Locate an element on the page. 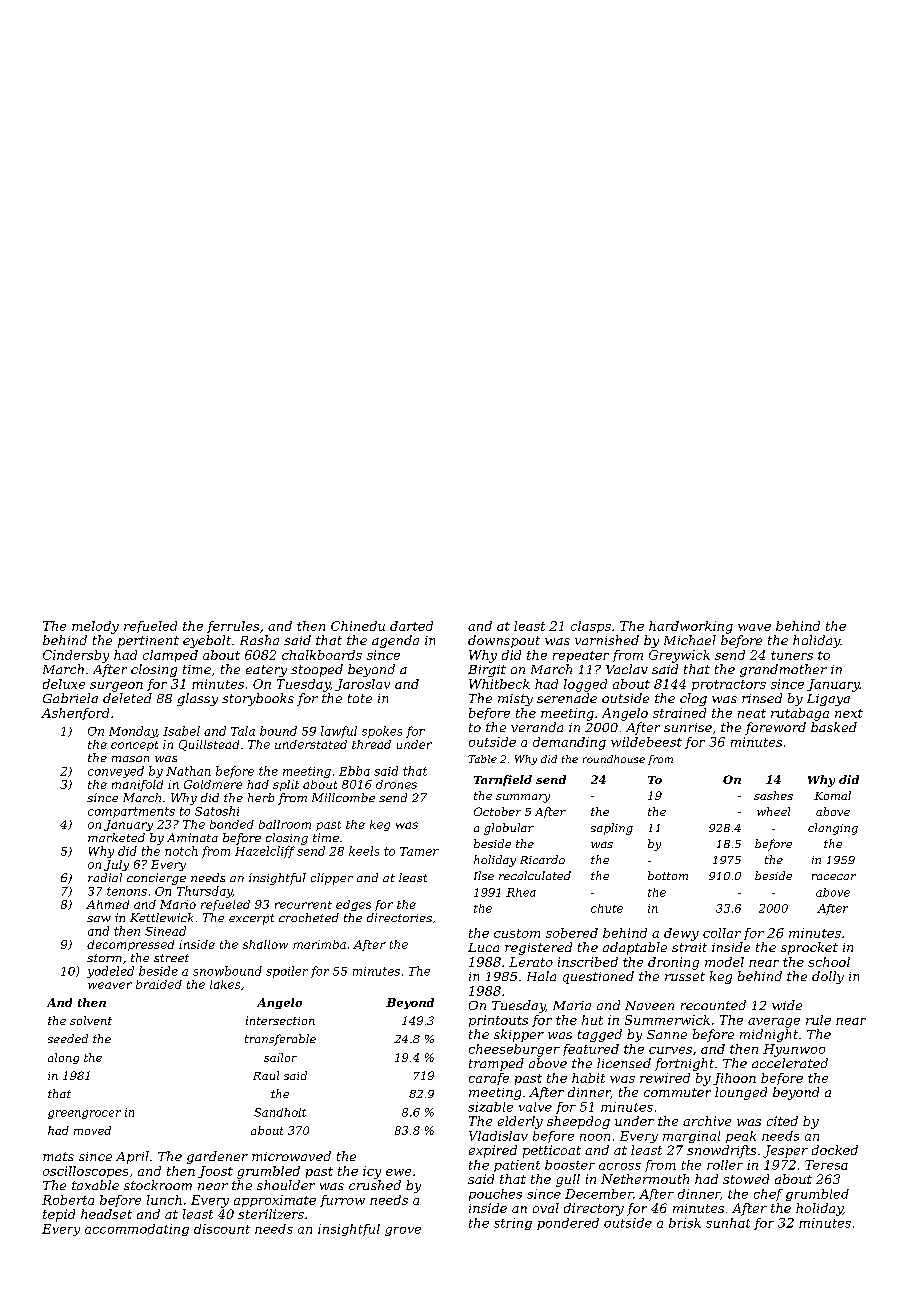 The width and height of the image is (908, 1316). darted is located at coordinates (411, 626).
